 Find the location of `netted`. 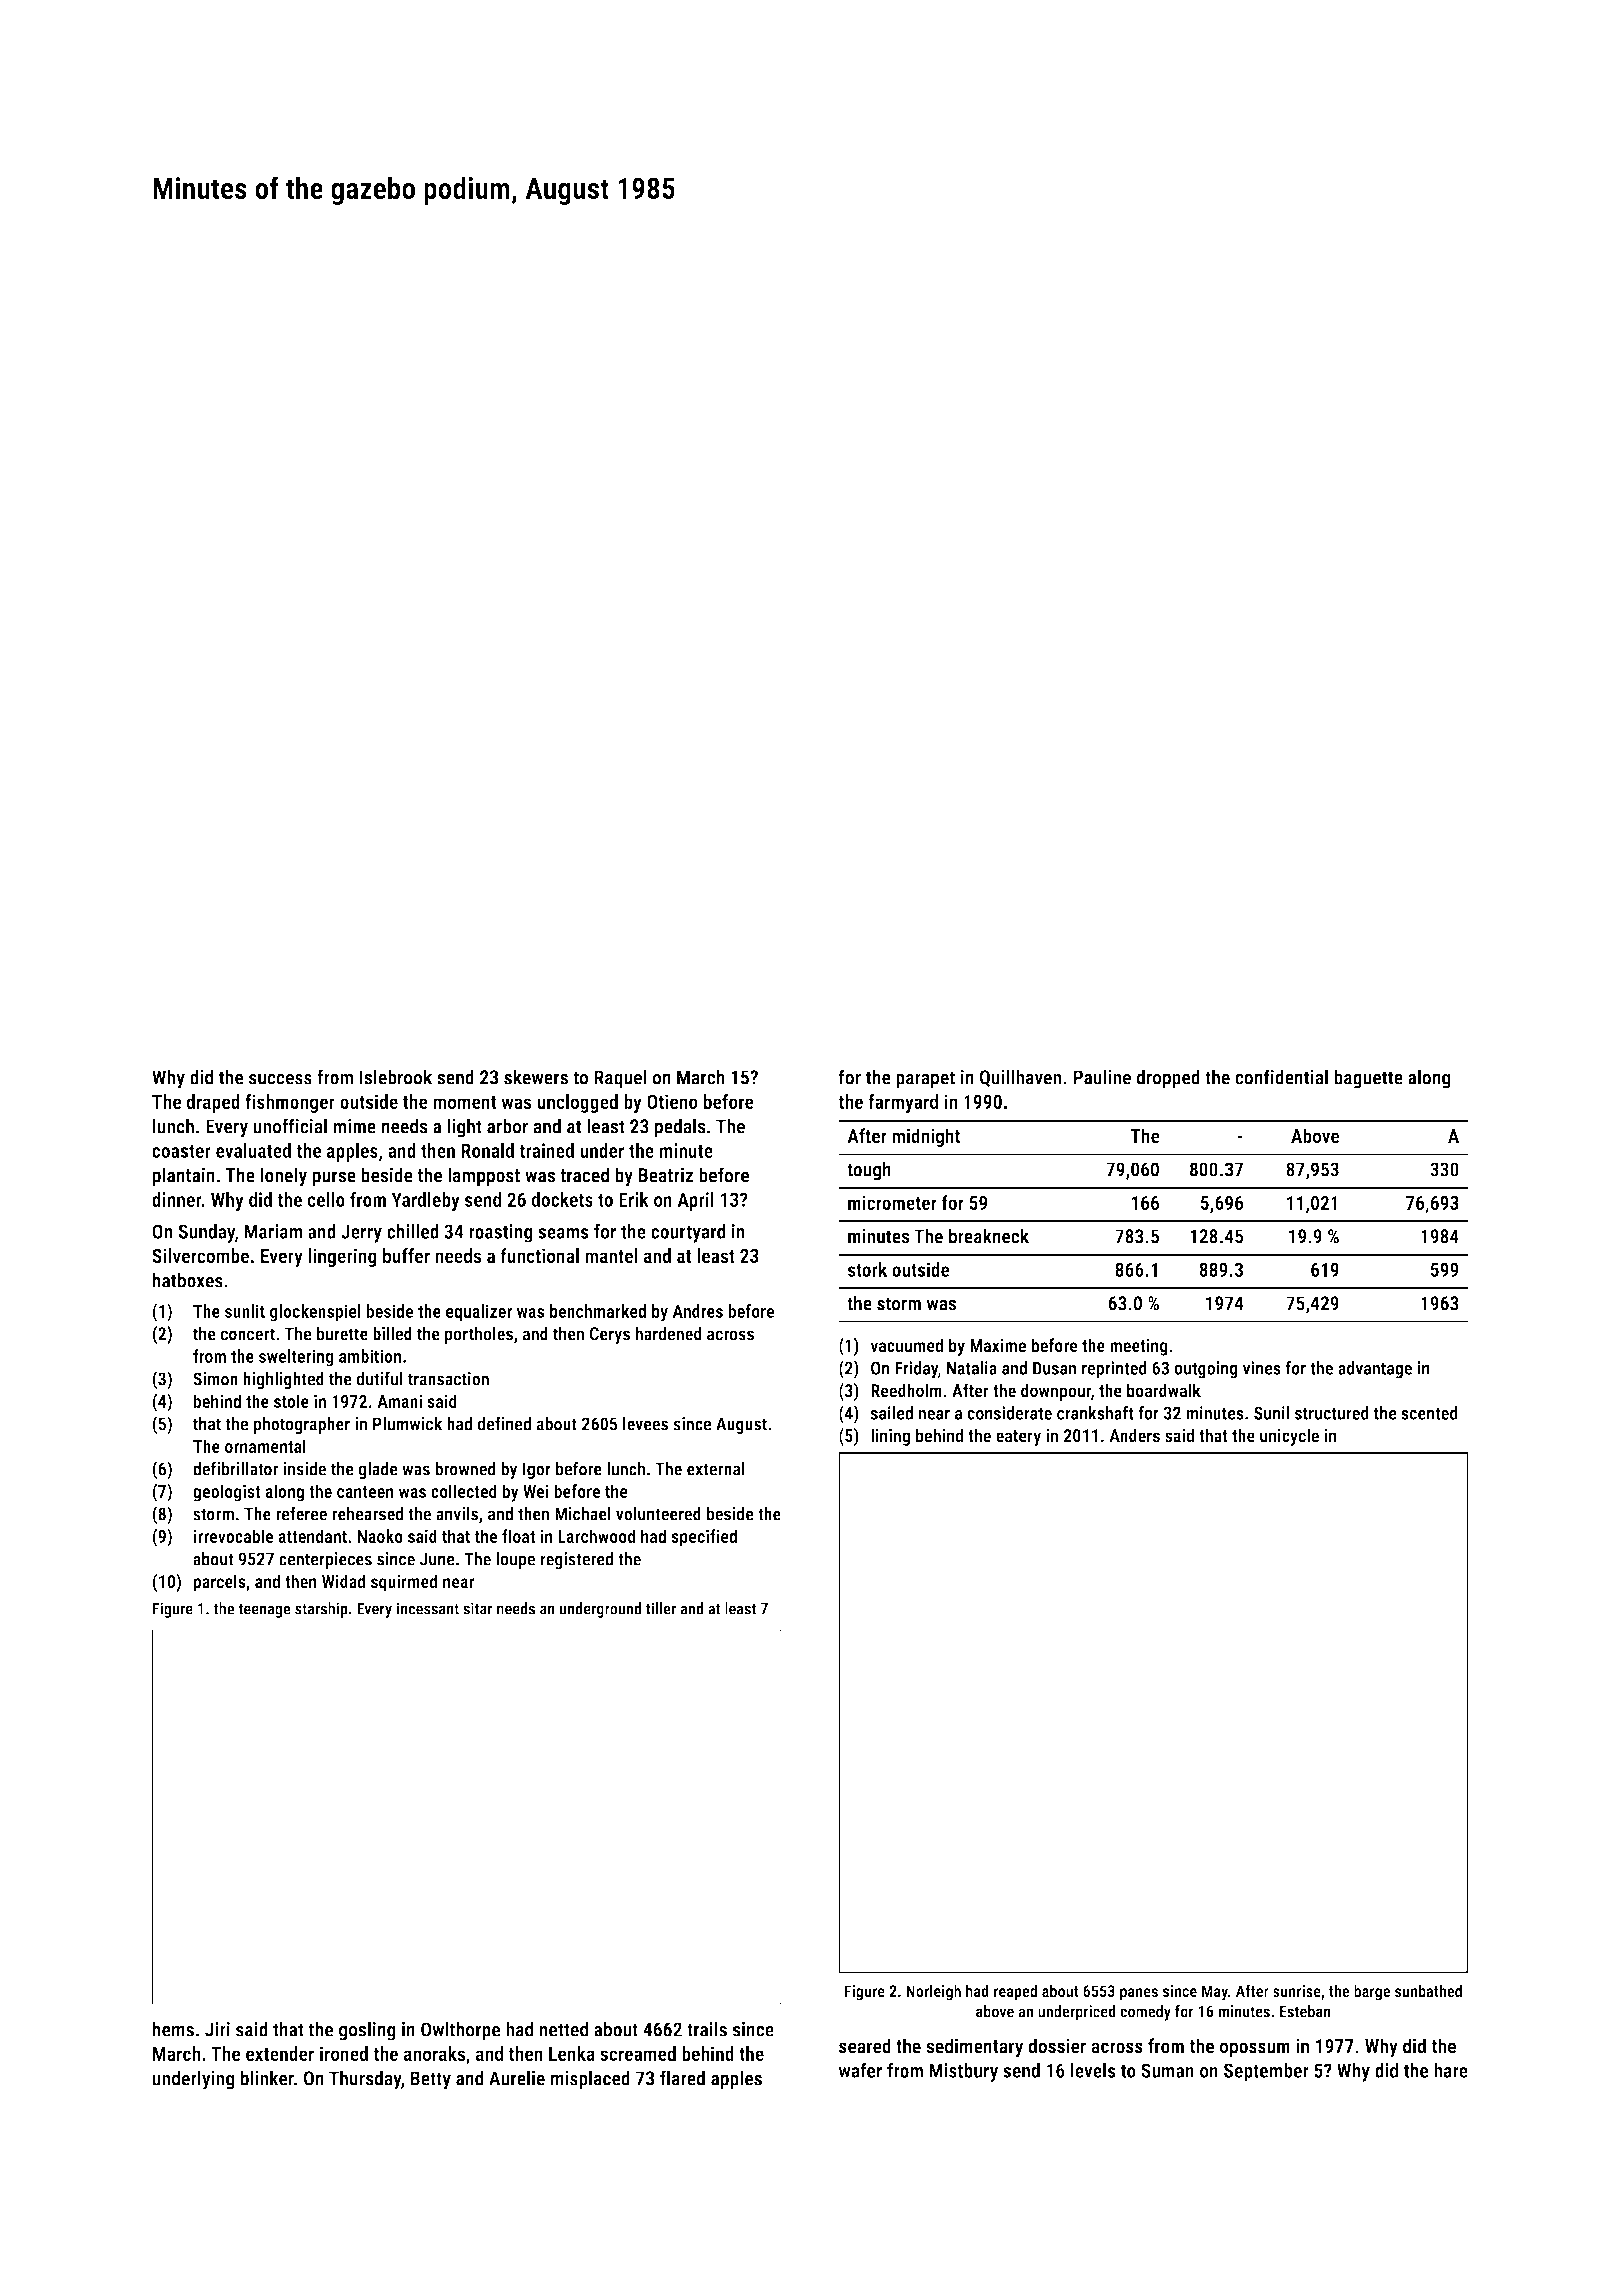

netted is located at coordinates (563, 2029).
